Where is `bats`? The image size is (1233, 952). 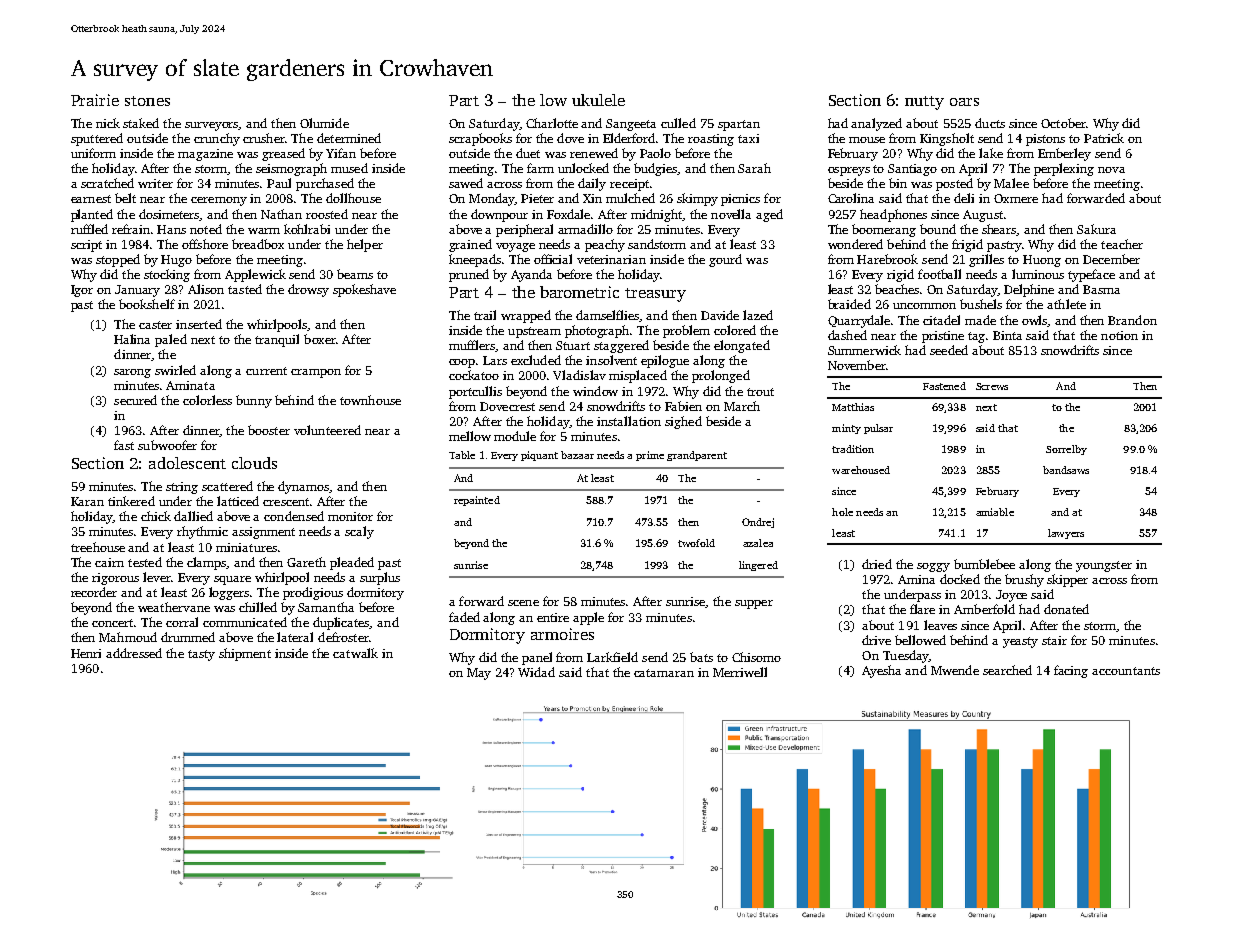 bats is located at coordinates (701, 657).
